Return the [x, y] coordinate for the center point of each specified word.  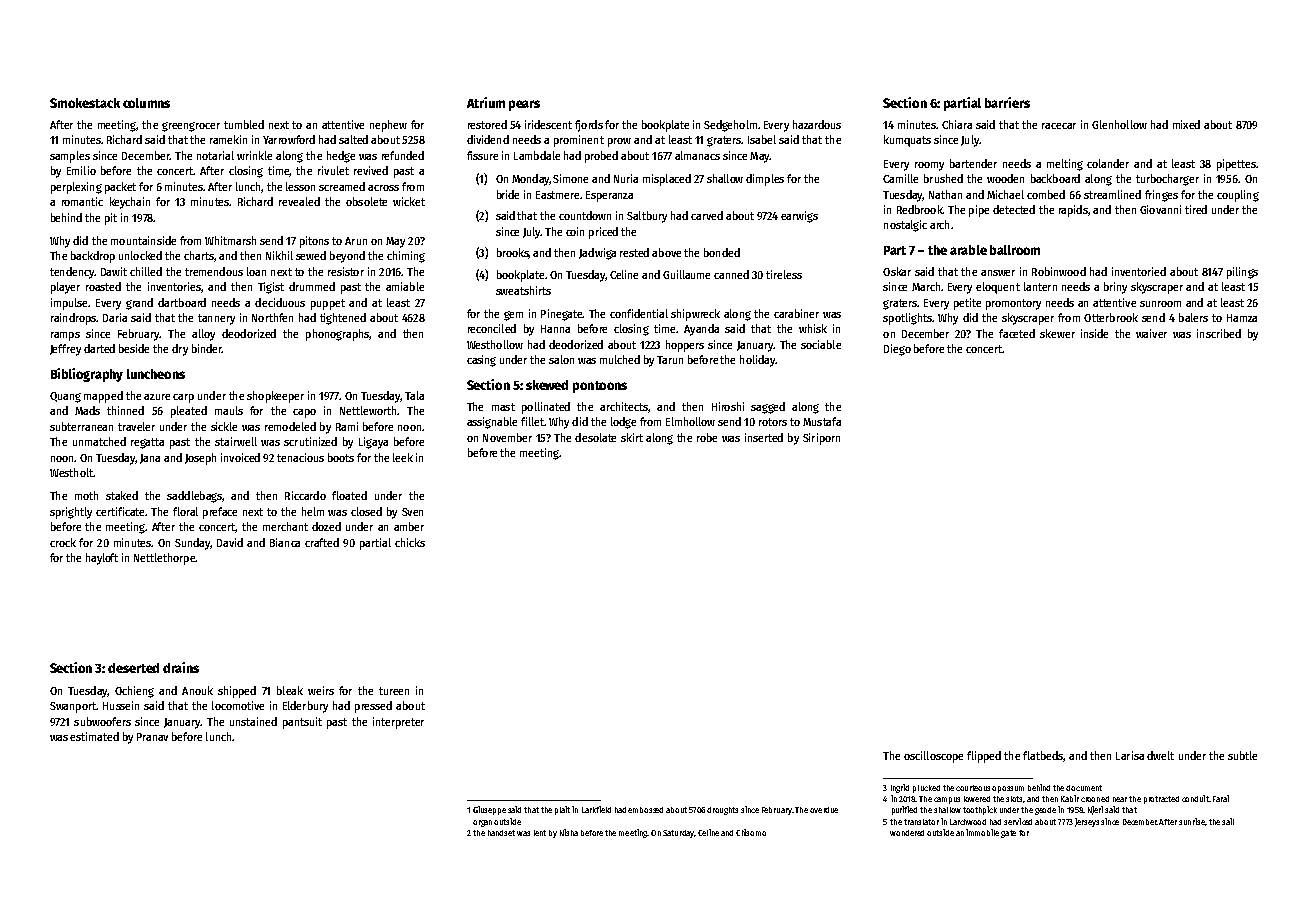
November [507, 437]
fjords [589, 126]
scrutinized [310, 441]
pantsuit [302, 723]
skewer [1057, 333]
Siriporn [821, 439]
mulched [620, 359]
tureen [394, 691]
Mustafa [822, 421]
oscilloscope [933, 757]
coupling [1238, 196]
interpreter [398, 723]
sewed [311, 255]
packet [120, 188]
